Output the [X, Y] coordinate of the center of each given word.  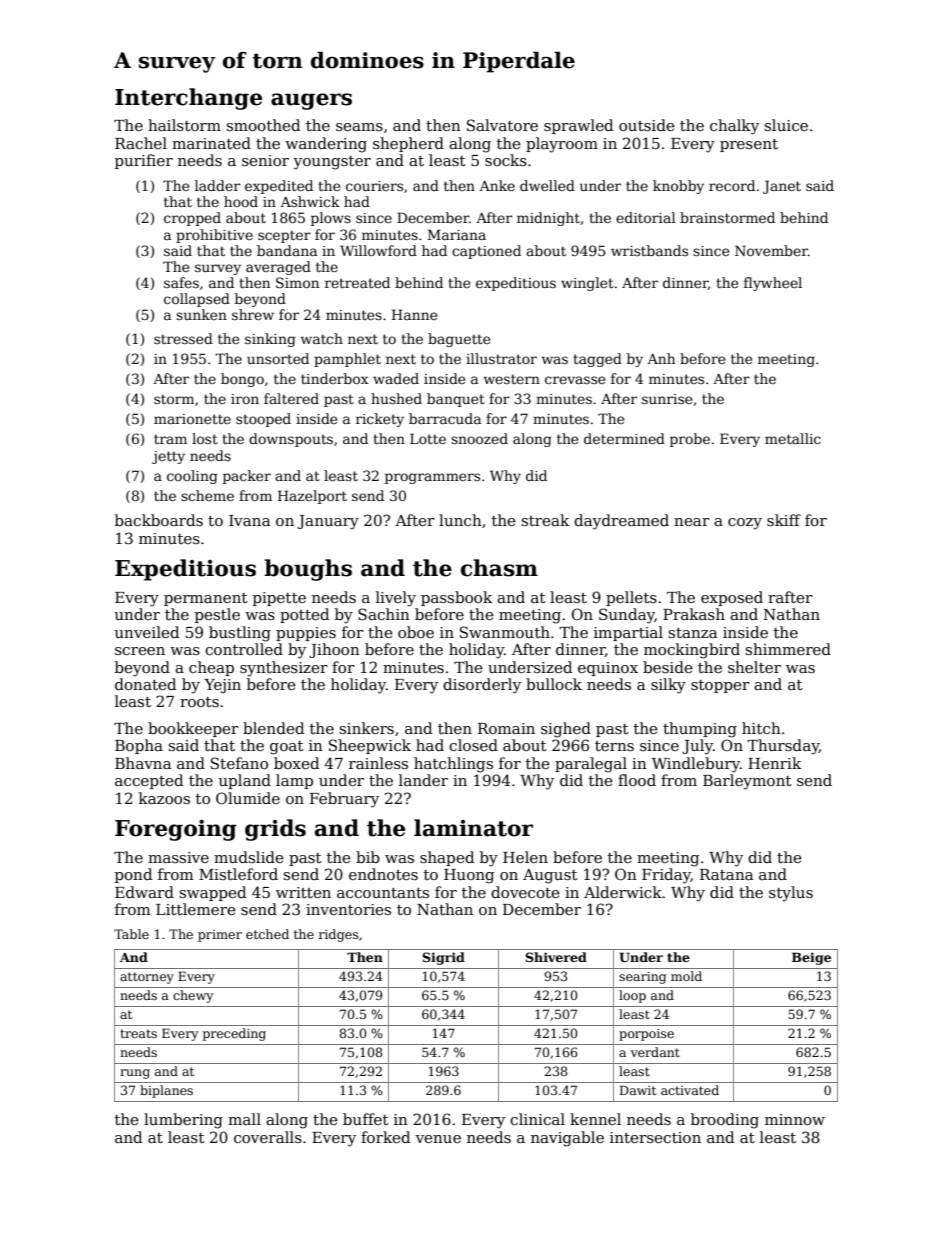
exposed [732, 598]
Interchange [188, 99]
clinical [537, 1119]
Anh [661, 358]
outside [647, 125]
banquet [456, 400]
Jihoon [334, 650]
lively [396, 599]
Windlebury [696, 765]
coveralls [268, 1137]
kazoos [164, 798]
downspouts [291, 440]
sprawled [578, 126]
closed [473, 745]
